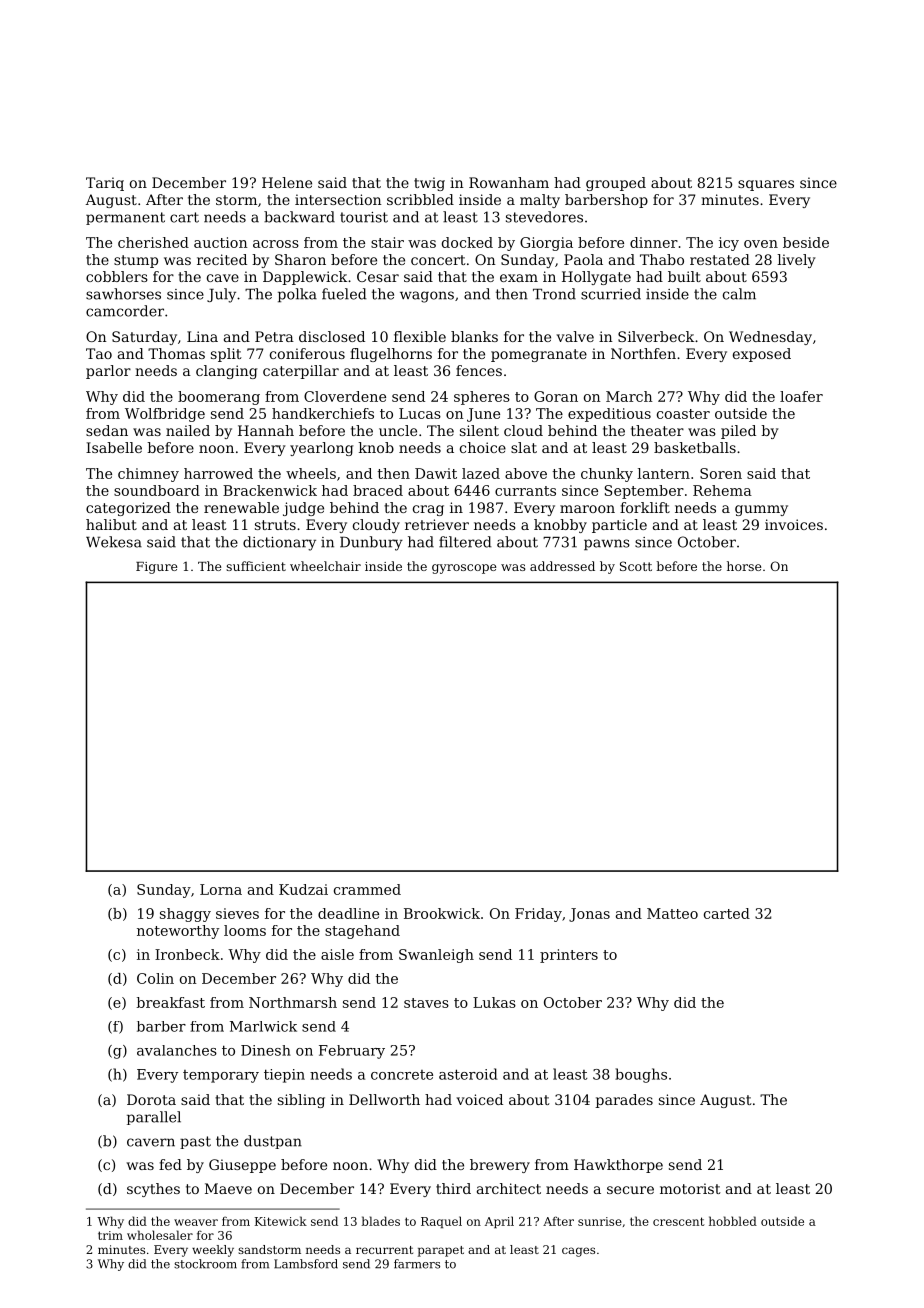 This document has height=1308, width=924. Describe the element at coordinates (733, 1221) in the document. I see `hobbled` at that location.
